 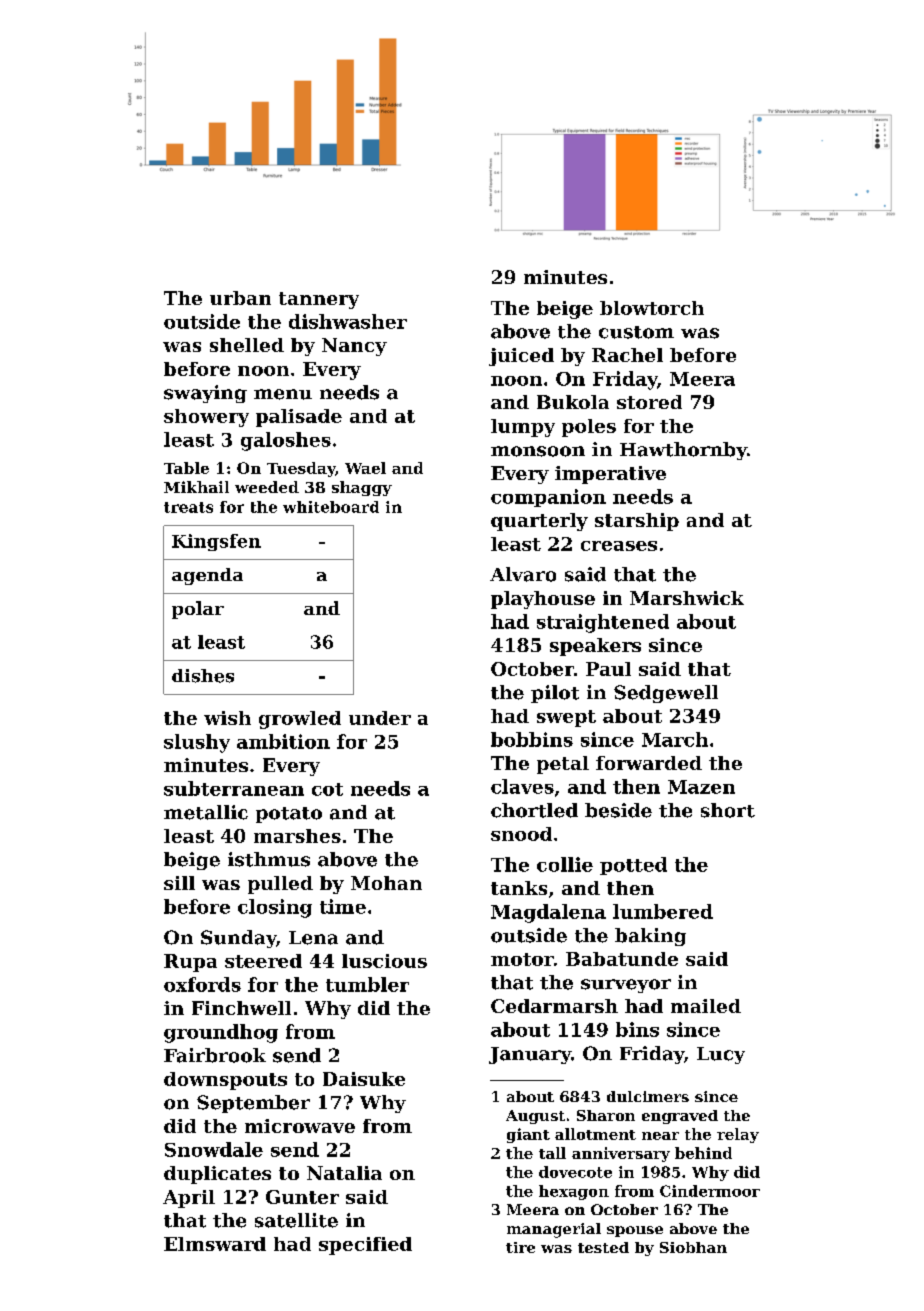 I want to click on mailed, so click(x=706, y=1006).
